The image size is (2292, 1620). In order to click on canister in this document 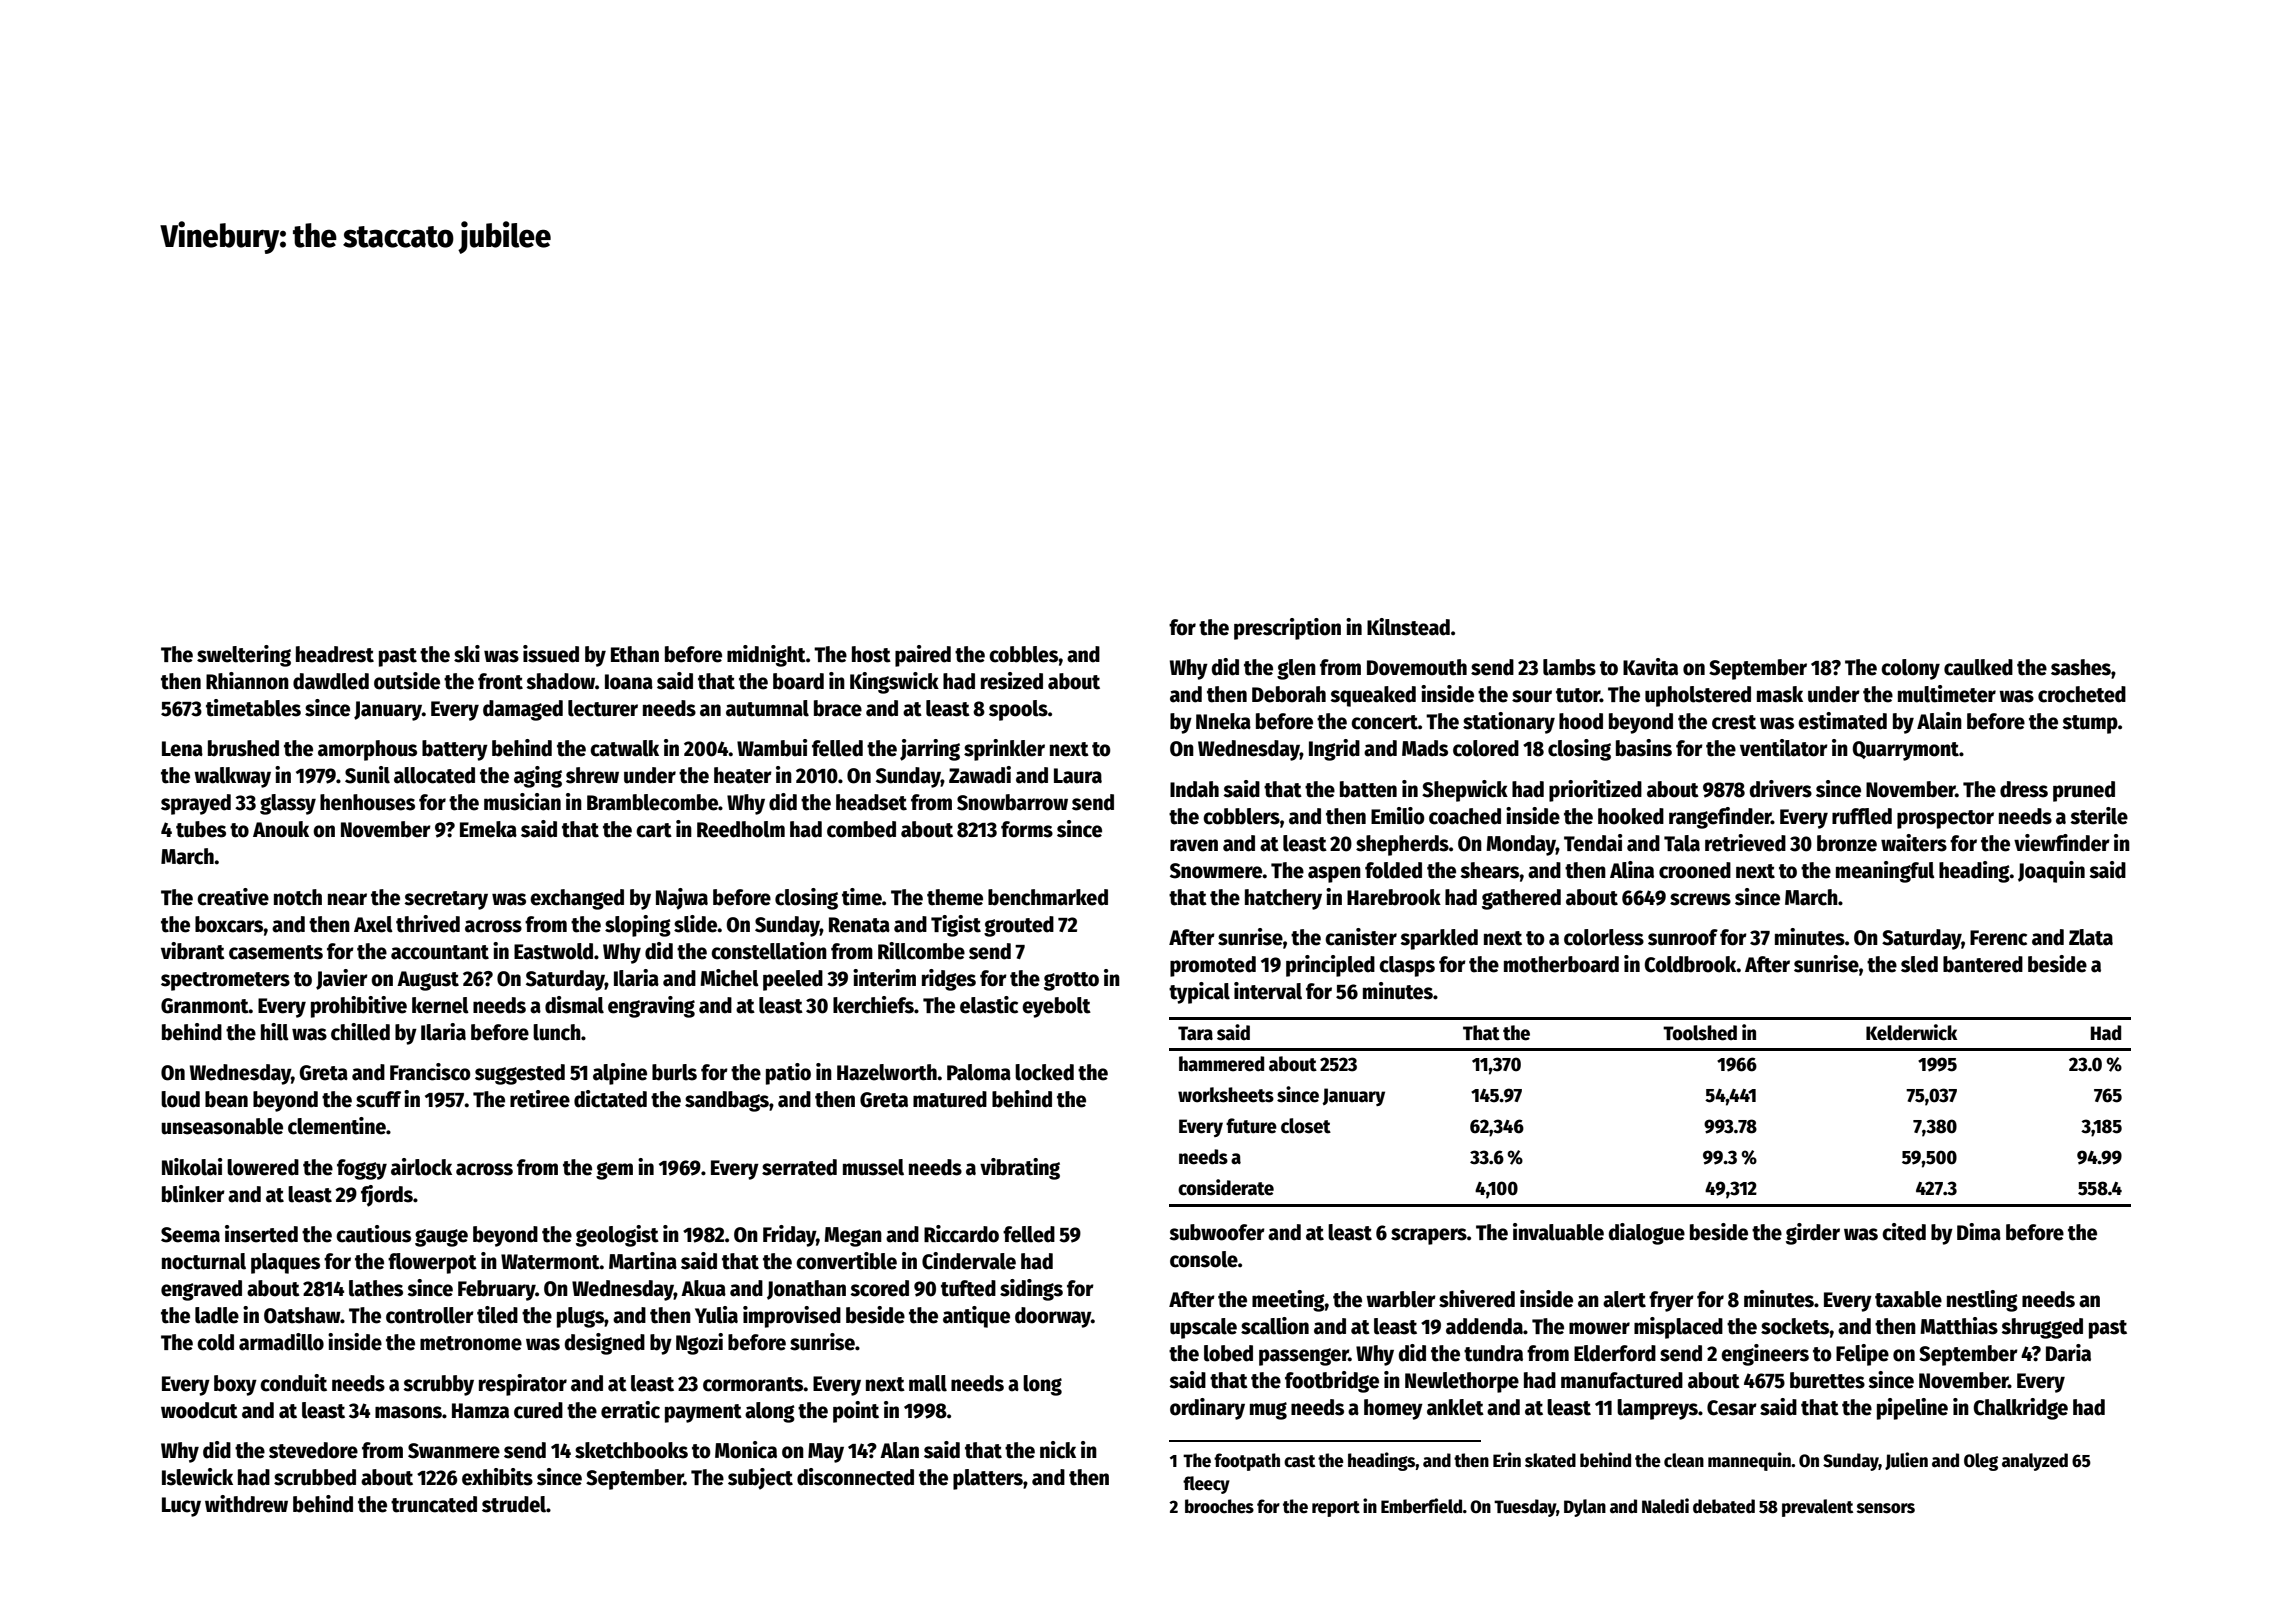, I will do `click(1361, 937)`.
